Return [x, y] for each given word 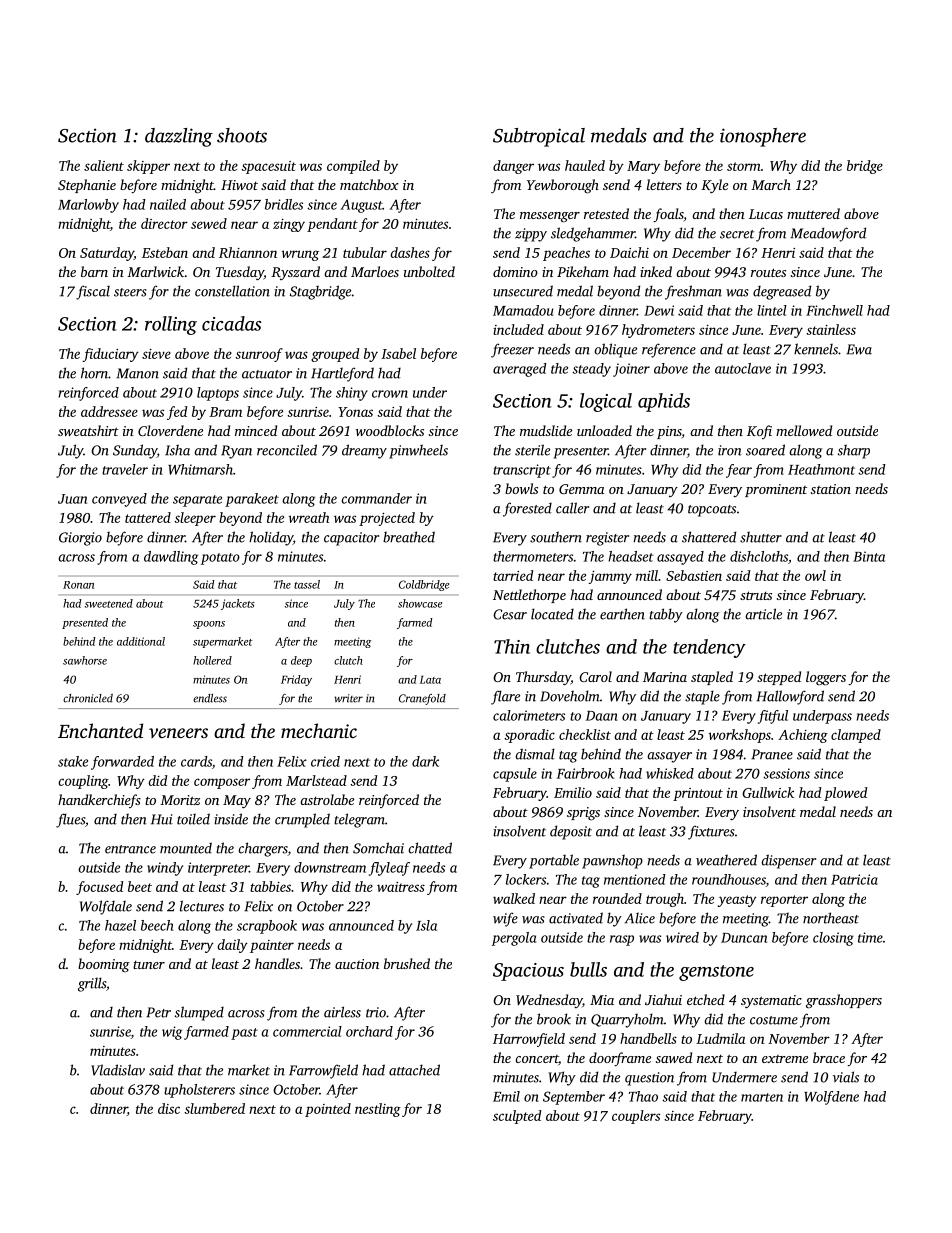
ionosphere [763, 137]
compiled [353, 167]
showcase [420, 603]
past [244, 1034]
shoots [242, 135]
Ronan [78, 585]
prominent [776, 490]
